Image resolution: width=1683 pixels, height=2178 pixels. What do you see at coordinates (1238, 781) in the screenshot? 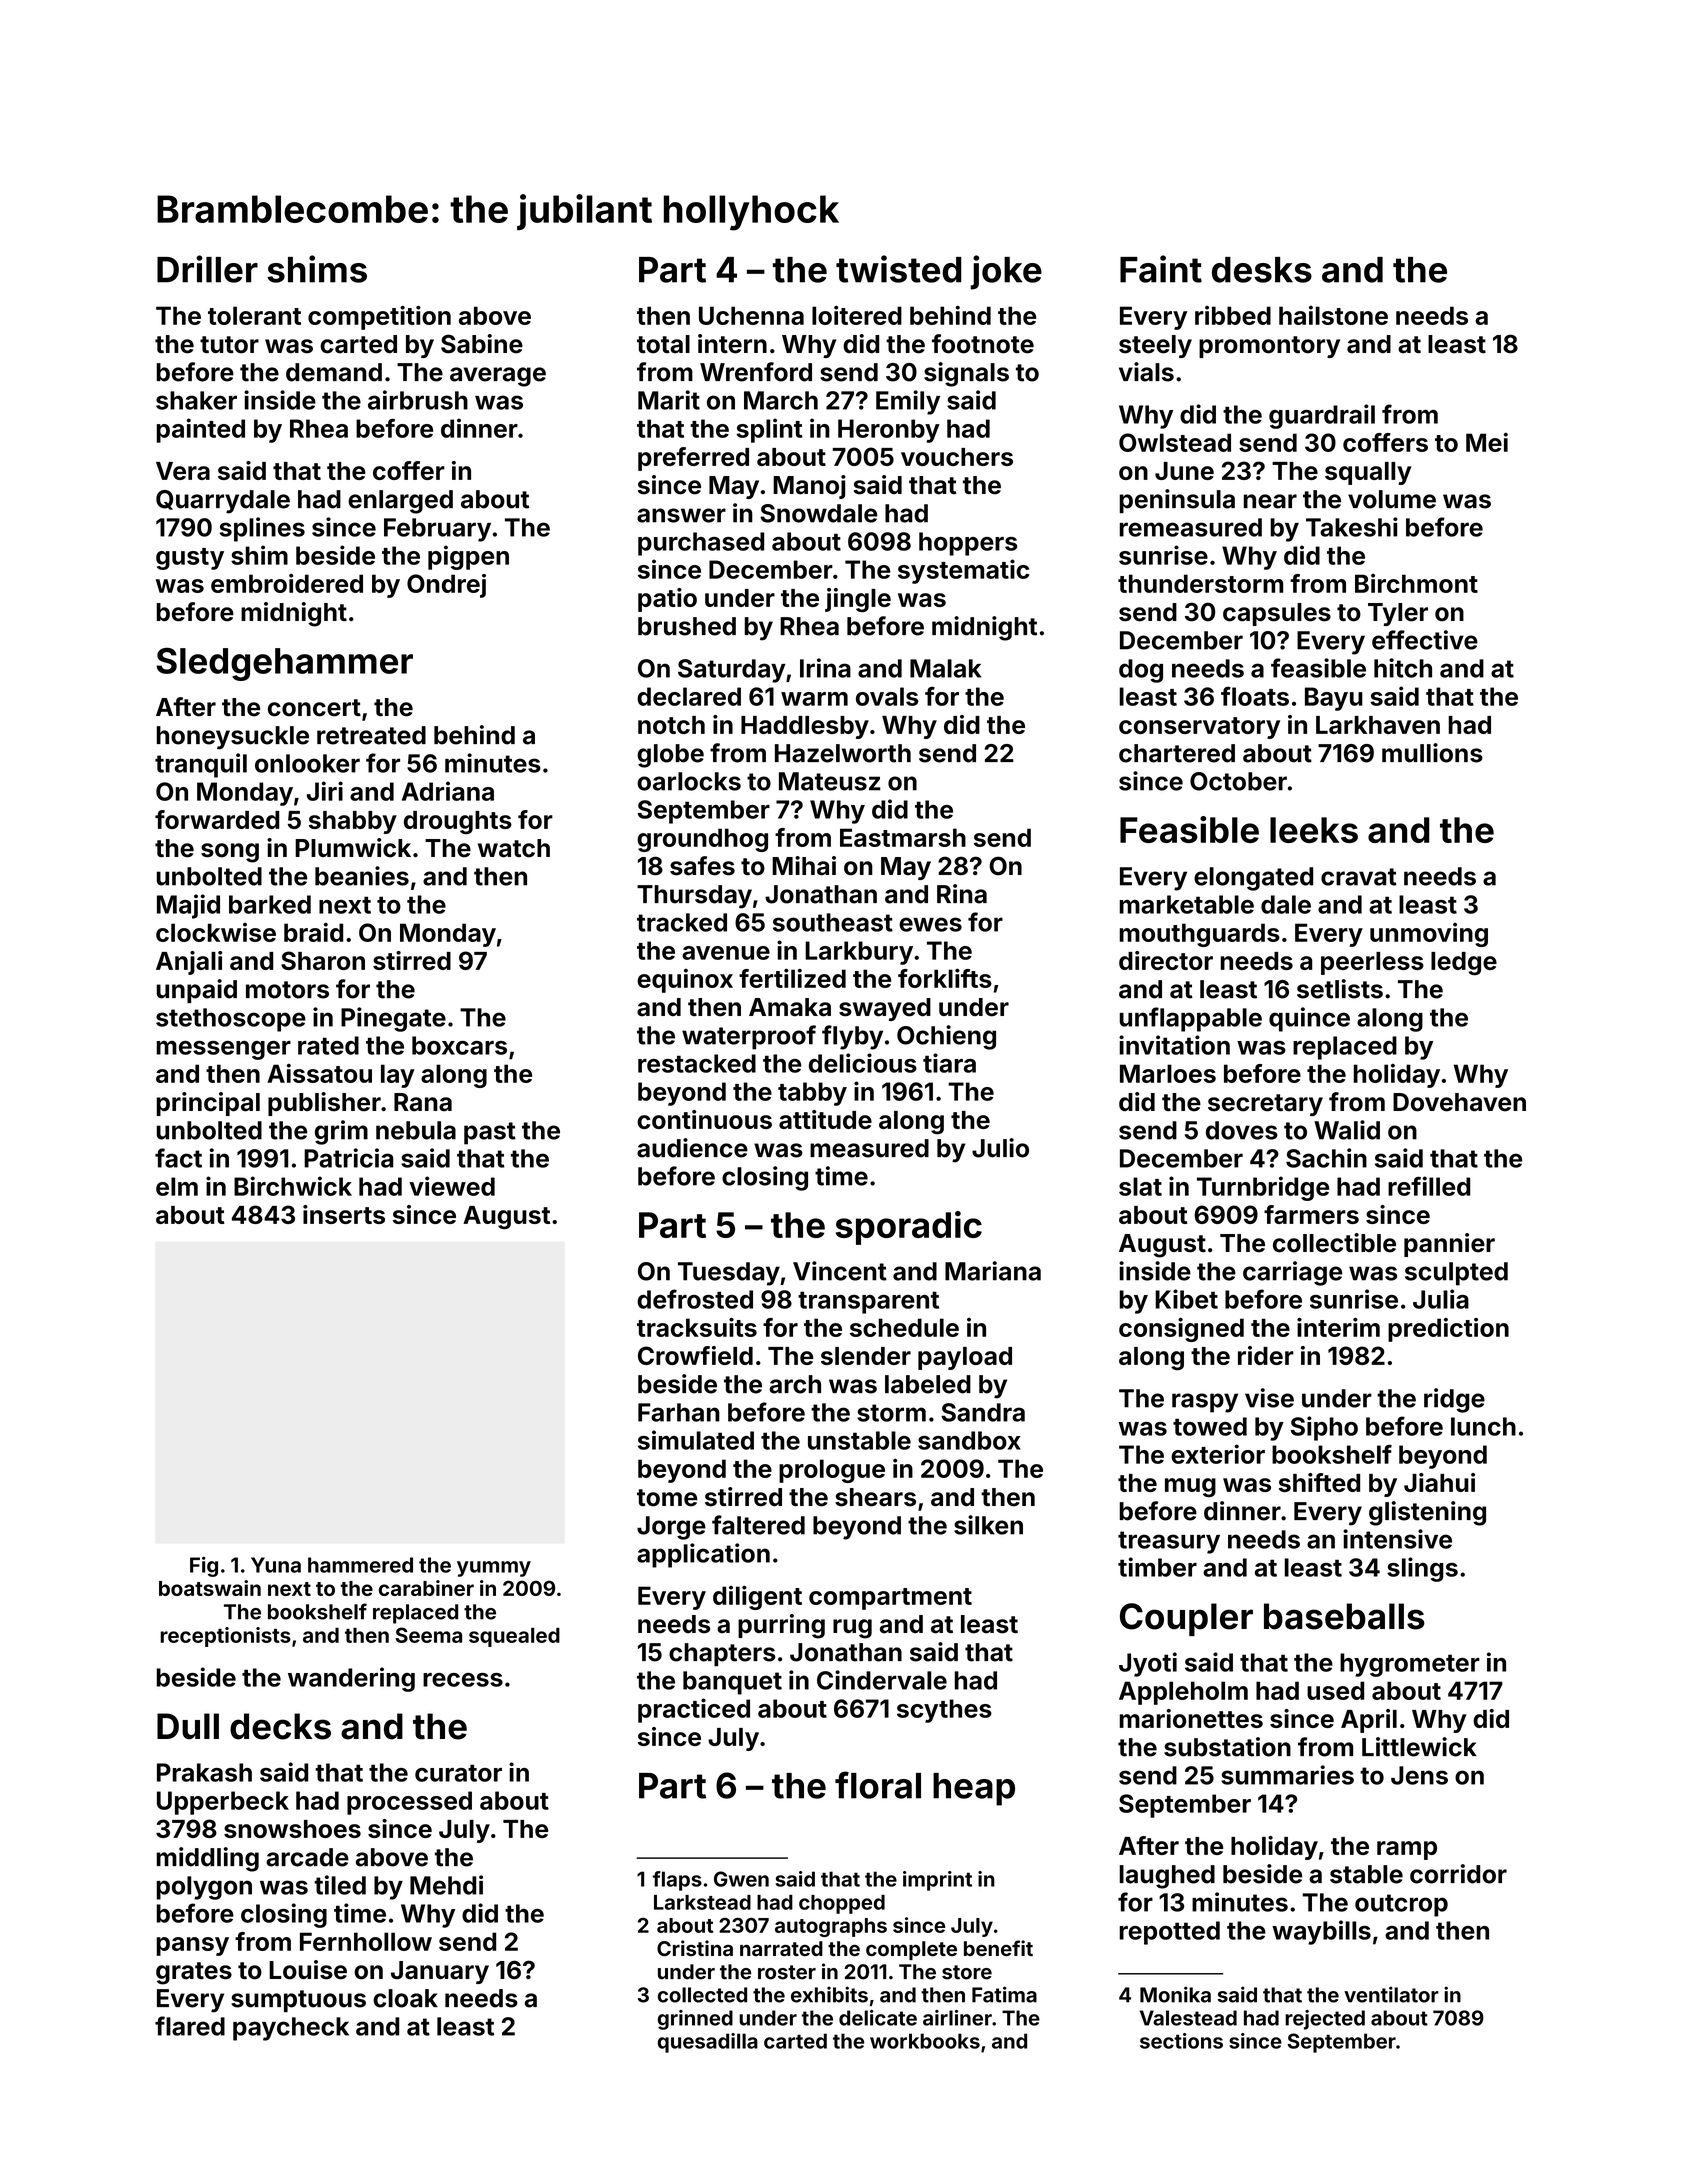
I see `October` at bounding box center [1238, 781].
